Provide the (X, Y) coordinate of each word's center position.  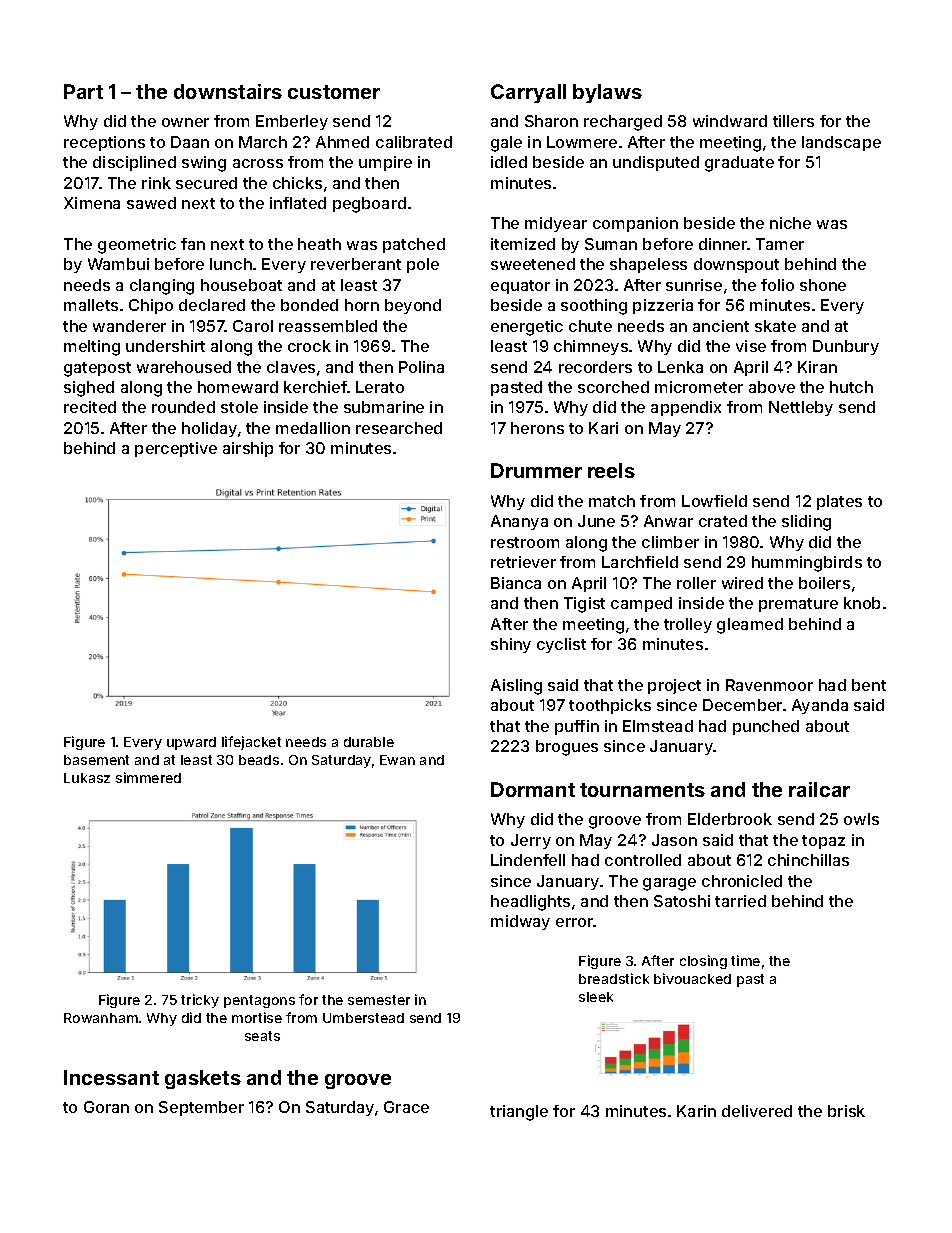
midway (520, 922)
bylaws (607, 93)
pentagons (259, 1001)
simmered (148, 777)
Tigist (584, 605)
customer (334, 92)
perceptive (176, 449)
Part (83, 91)
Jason (674, 840)
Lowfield (714, 501)
